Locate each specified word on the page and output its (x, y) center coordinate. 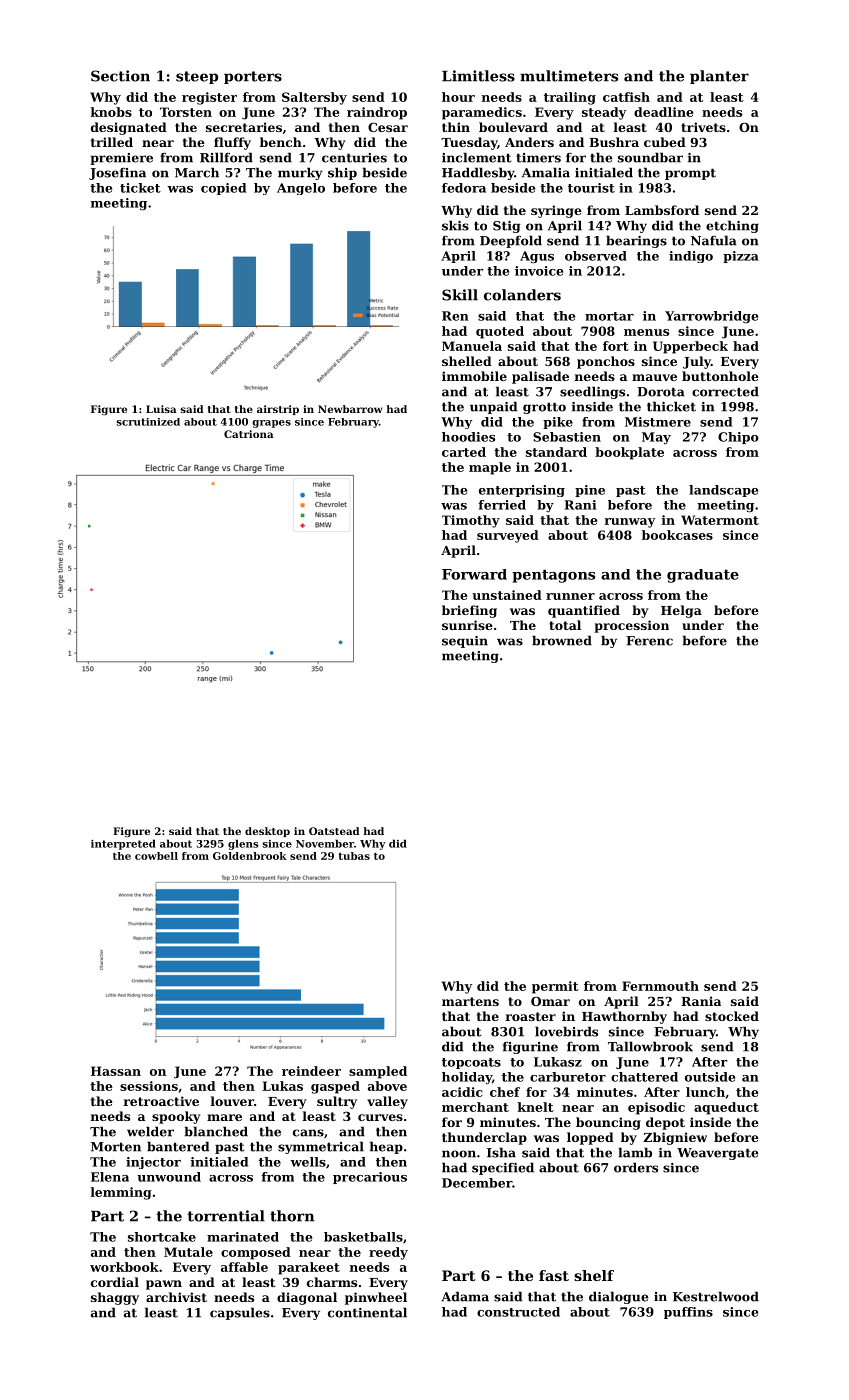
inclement (476, 157)
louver (232, 1101)
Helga (681, 611)
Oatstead (334, 831)
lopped (590, 1138)
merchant (475, 1107)
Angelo (301, 189)
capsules (240, 1313)
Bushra (614, 142)
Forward (474, 574)
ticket (140, 188)
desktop (267, 832)
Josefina (117, 174)
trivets (703, 127)
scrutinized (148, 422)
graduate (703, 576)
